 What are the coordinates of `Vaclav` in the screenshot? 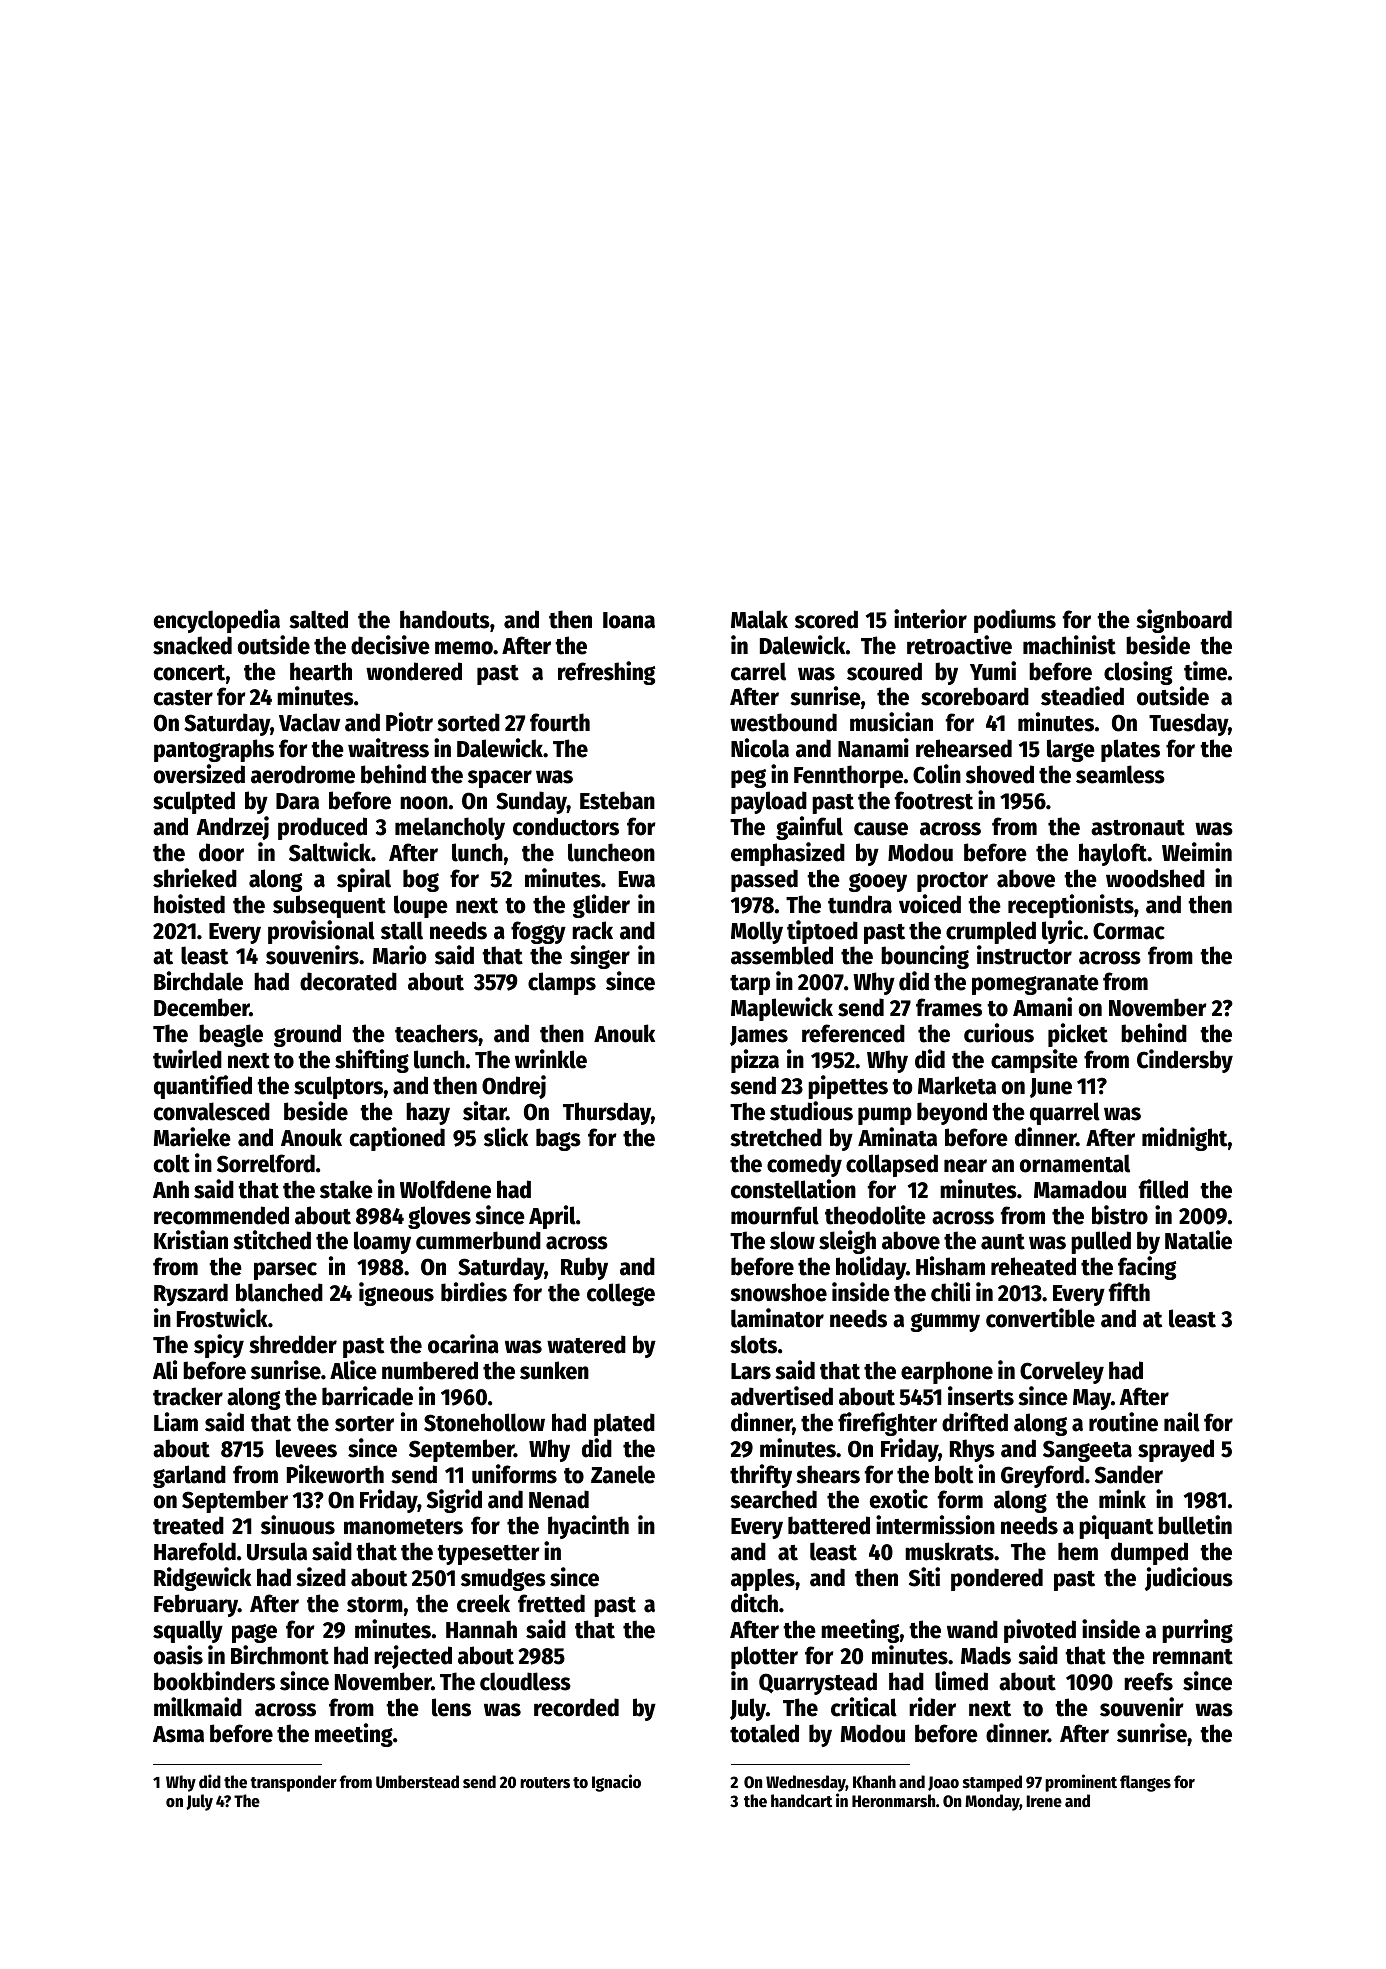 It's located at (309, 722).
